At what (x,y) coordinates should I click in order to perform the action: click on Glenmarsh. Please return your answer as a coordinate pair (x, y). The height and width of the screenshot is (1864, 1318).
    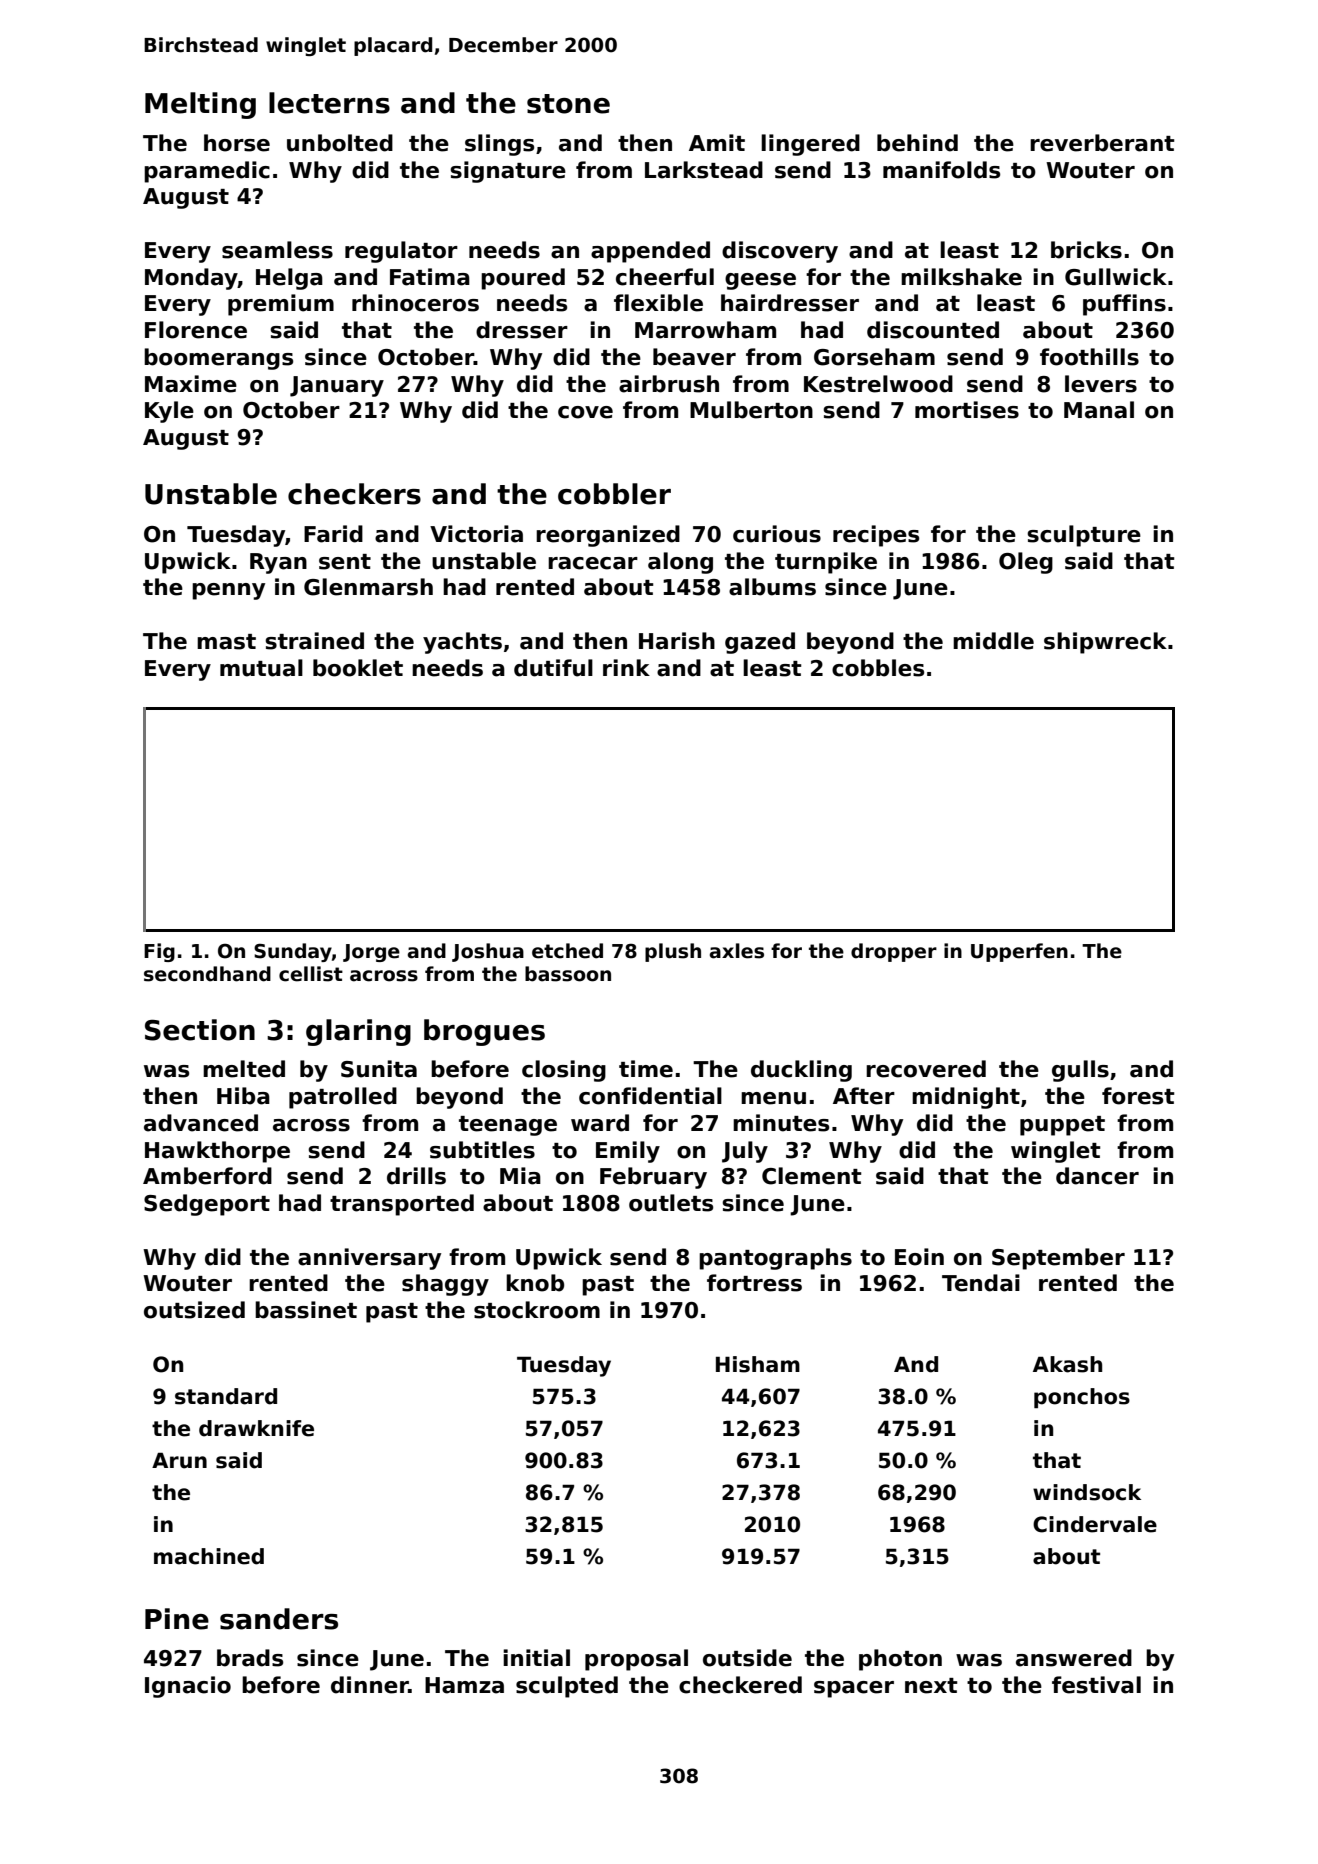
    Looking at the image, I should click on (368, 587).
